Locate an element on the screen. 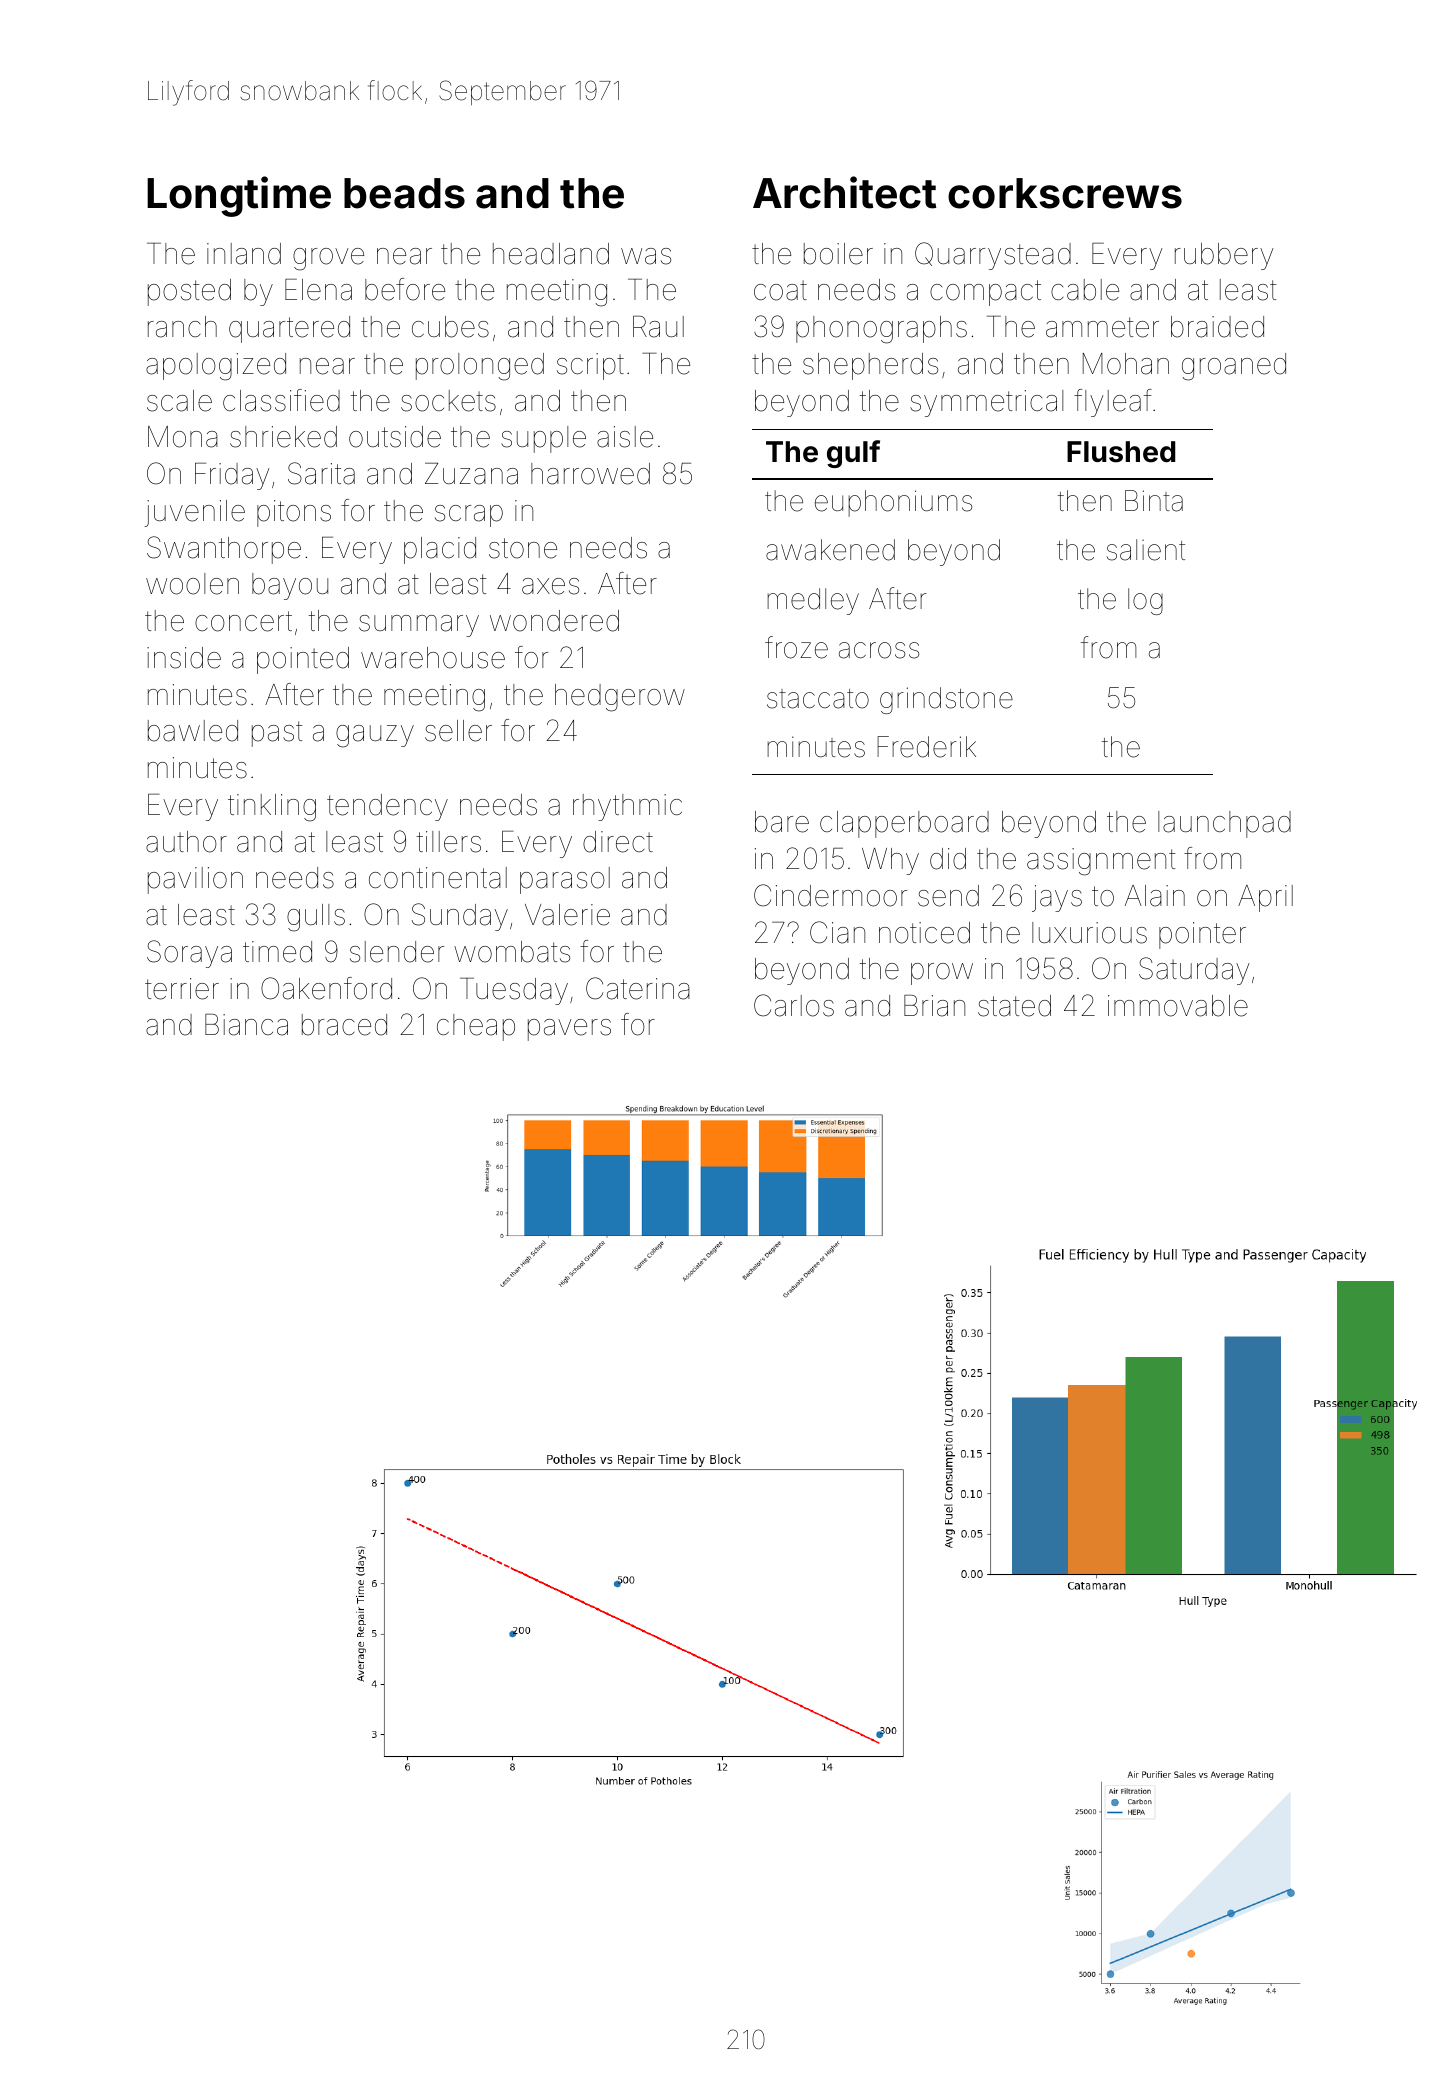 The height and width of the screenshot is (2100, 1450). beads is located at coordinates (404, 193).
